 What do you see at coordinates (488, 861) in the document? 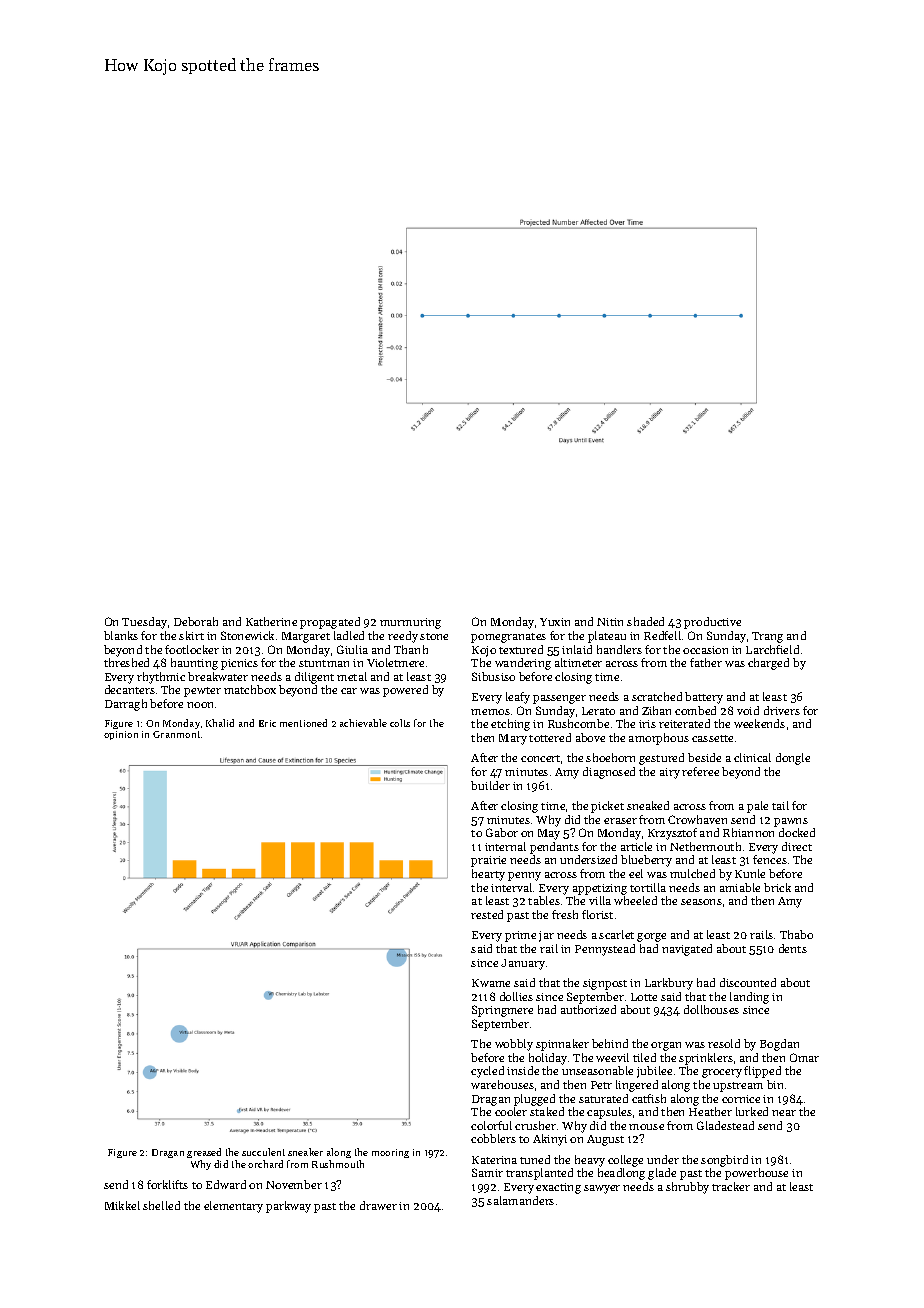
I see `prairie` at bounding box center [488, 861].
